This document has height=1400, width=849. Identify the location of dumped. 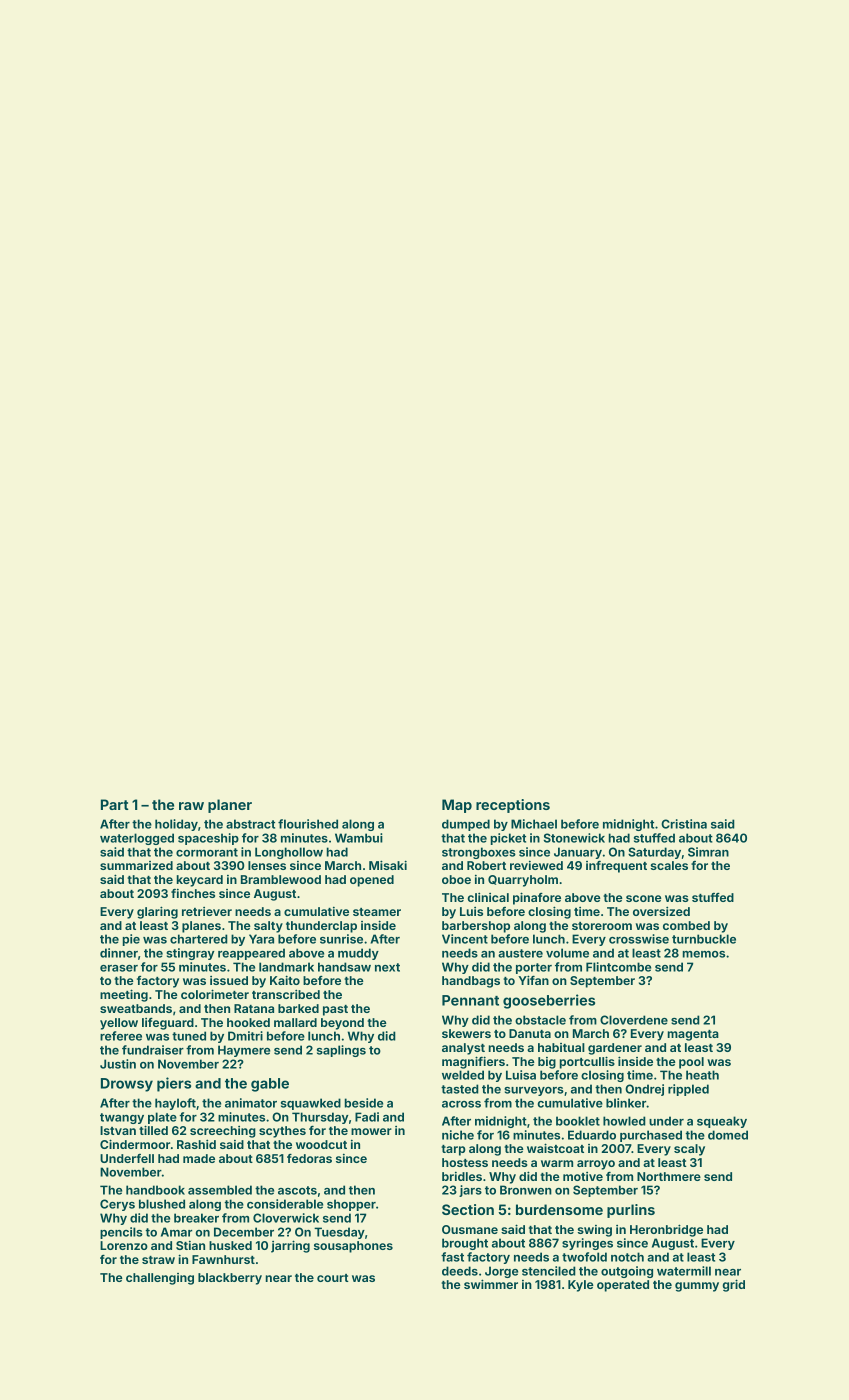
(466, 825).
